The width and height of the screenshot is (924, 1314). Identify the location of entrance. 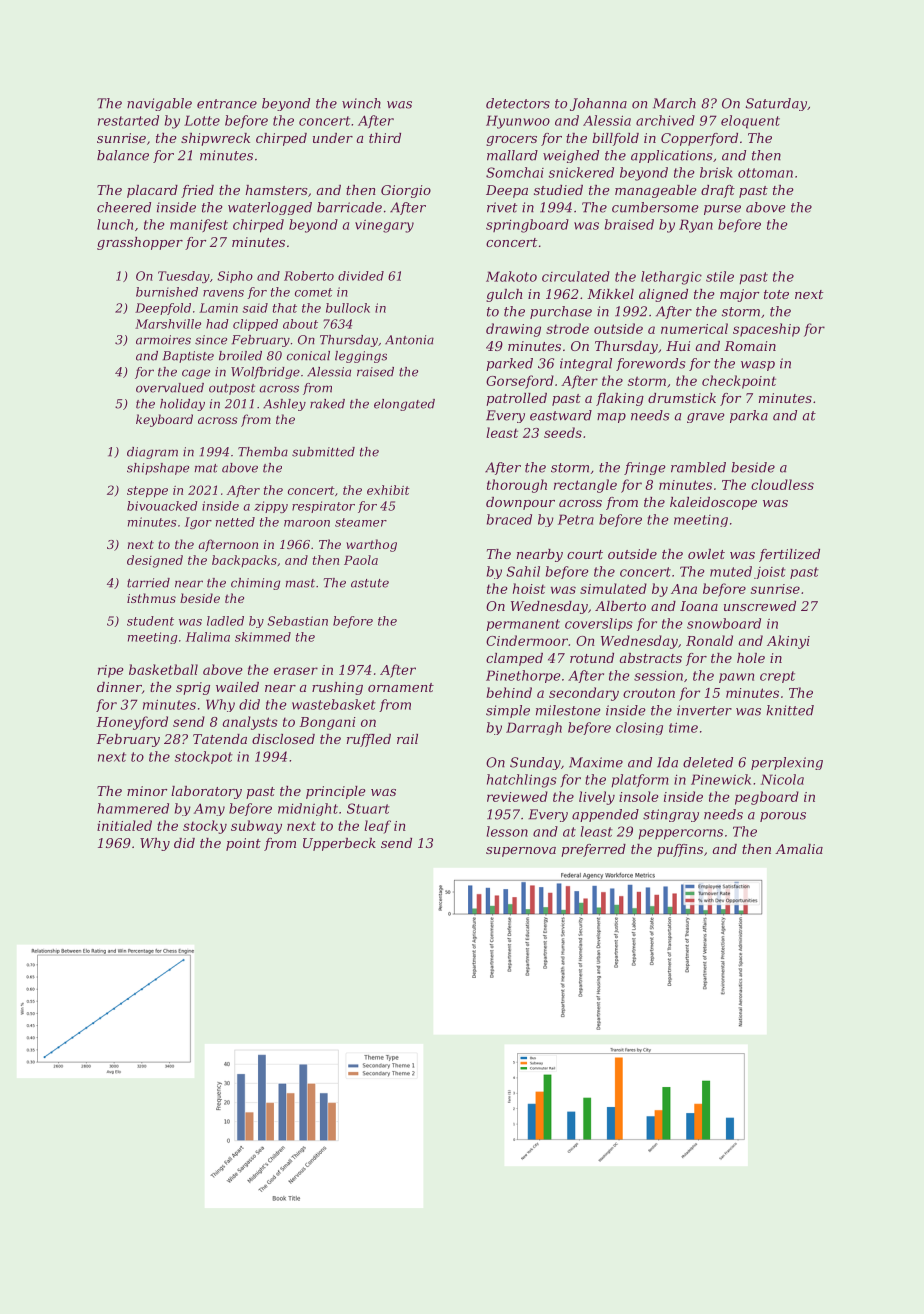
(227, 104).
